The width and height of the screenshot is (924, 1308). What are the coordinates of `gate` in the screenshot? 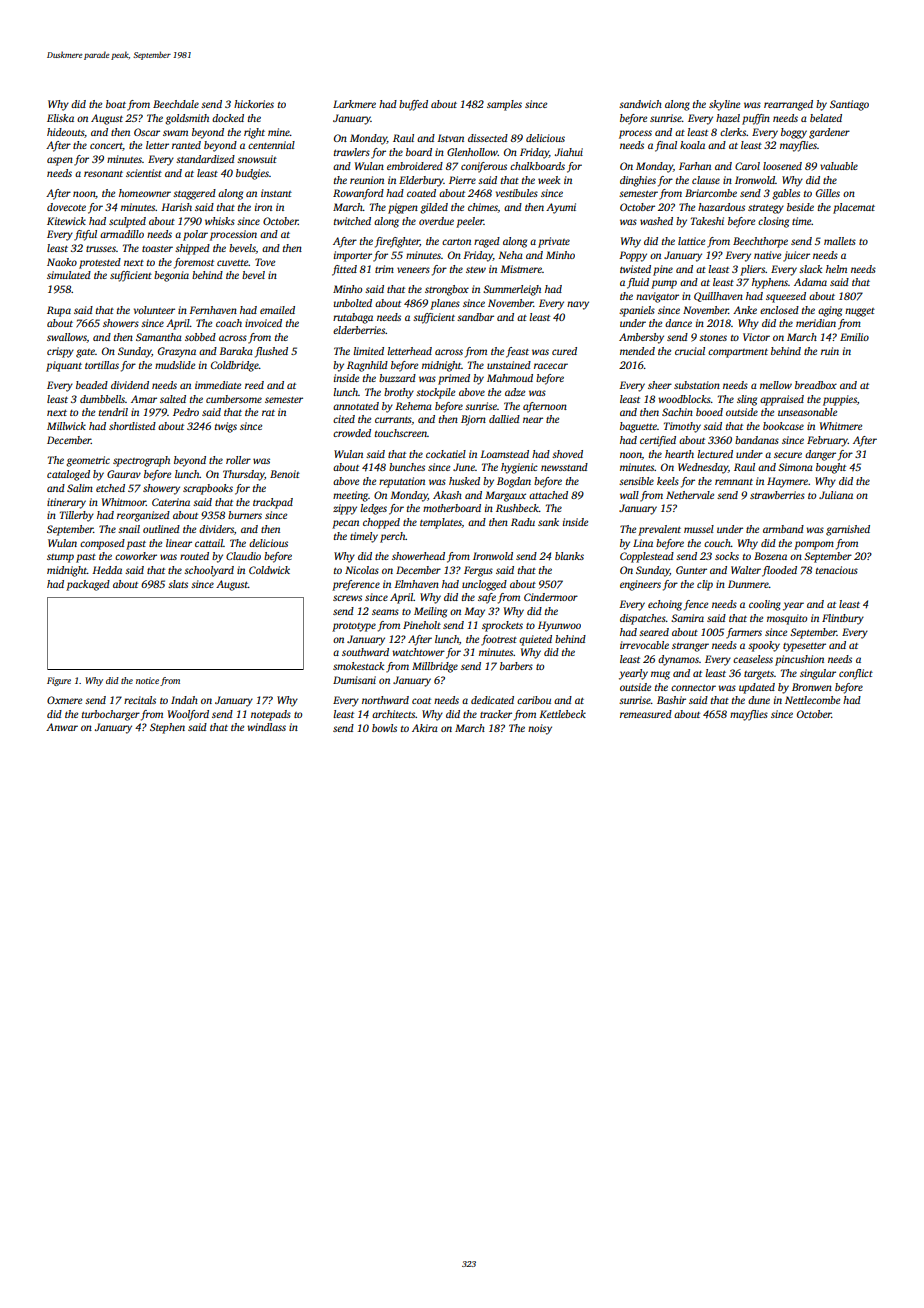 It's located at (85, 353).
